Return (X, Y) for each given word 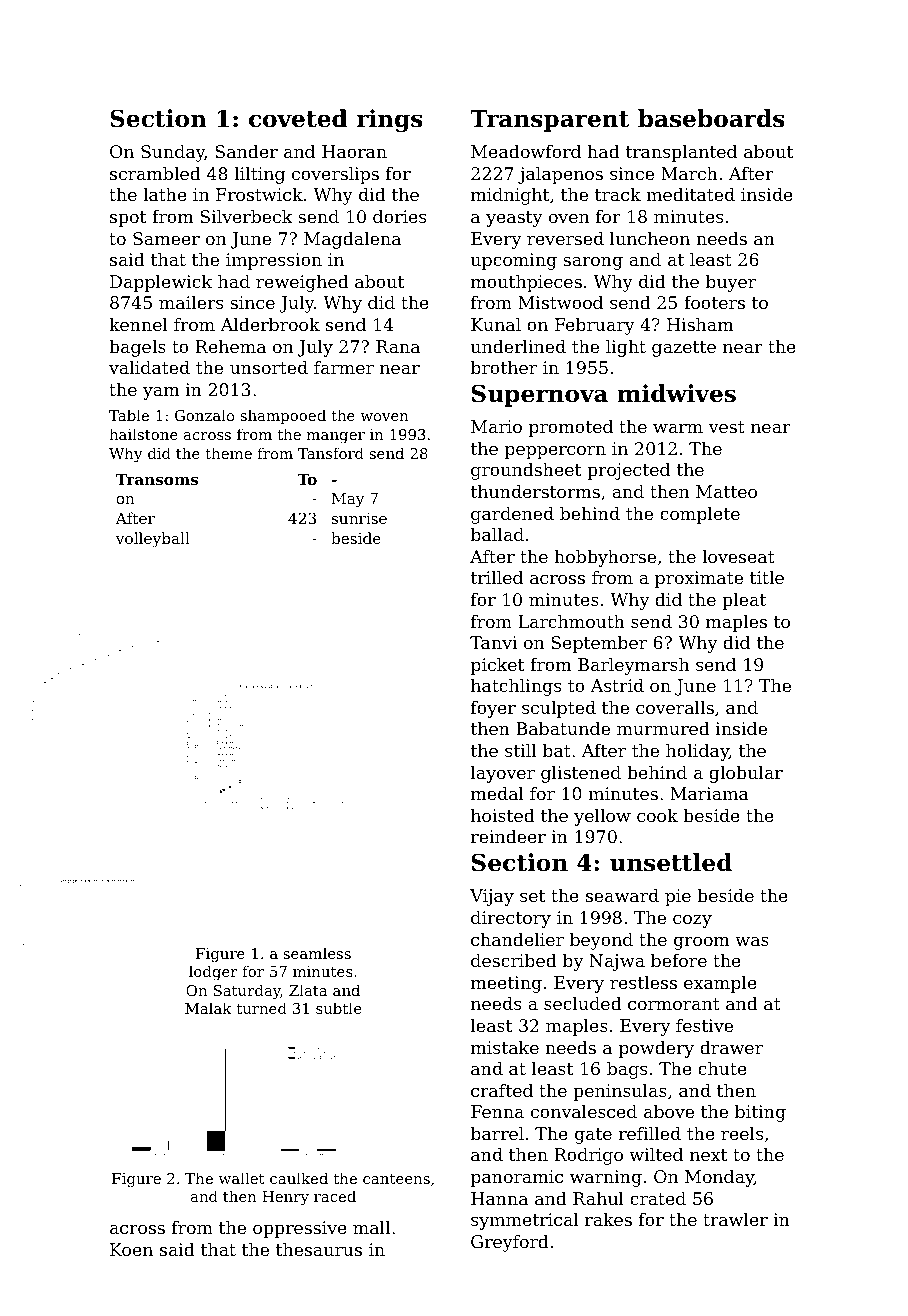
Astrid (617, 685)
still (521, 750)
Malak (208, 1008)
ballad (497, 534)
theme (228, 453)
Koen (131, 1249)
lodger (213, 973)
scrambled (155, 173)
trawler (735, 1219)
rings (389, 120)
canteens (396, 1179)
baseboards (711, 118)
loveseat (738, 556)
